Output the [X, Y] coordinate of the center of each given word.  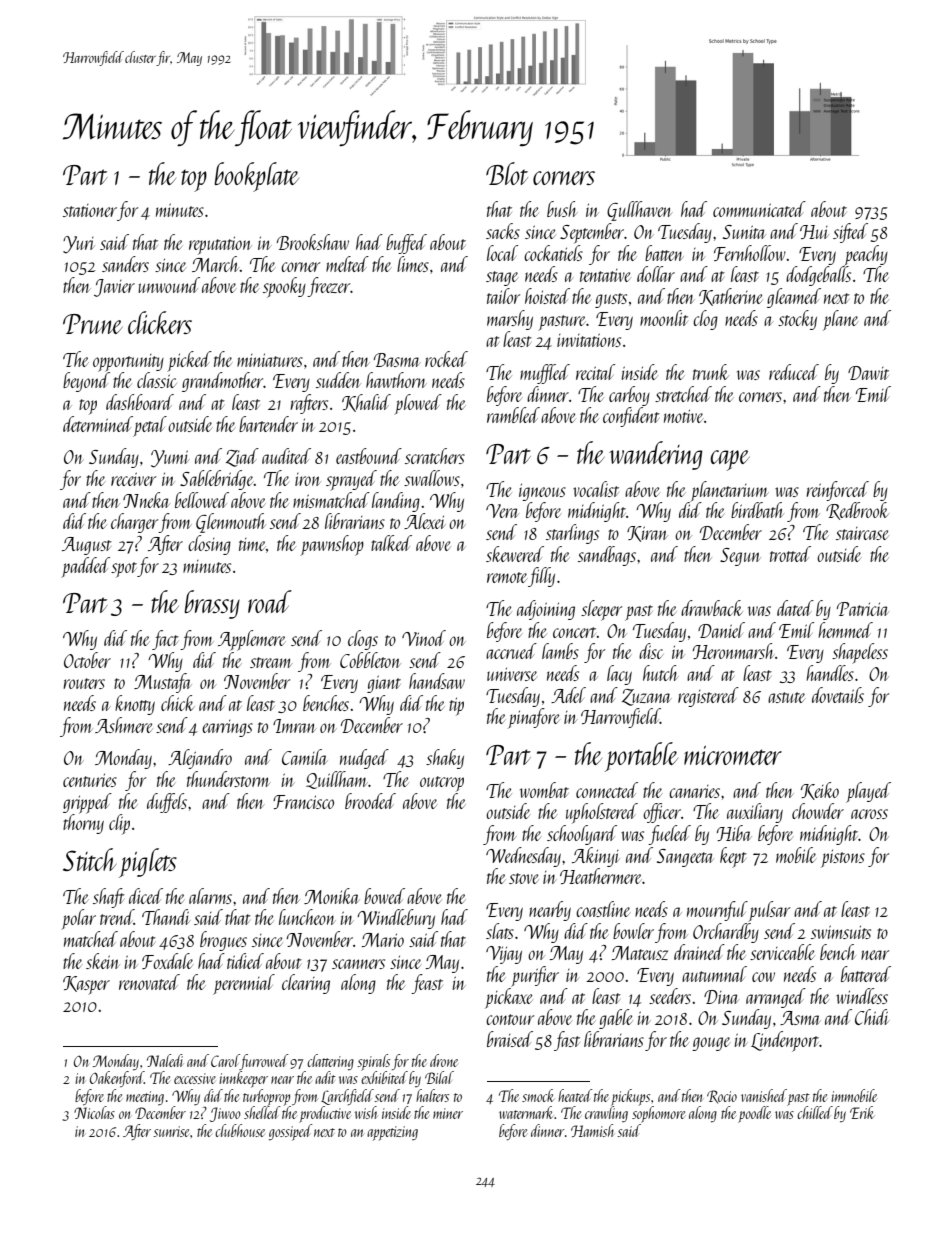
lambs [560, 651]
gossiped [291, 1132]
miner [448, 1113]
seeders [670, 996]
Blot [507, 173]
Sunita [744, 232]
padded [85, 567]
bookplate [256, 177]
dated [795, 608]
